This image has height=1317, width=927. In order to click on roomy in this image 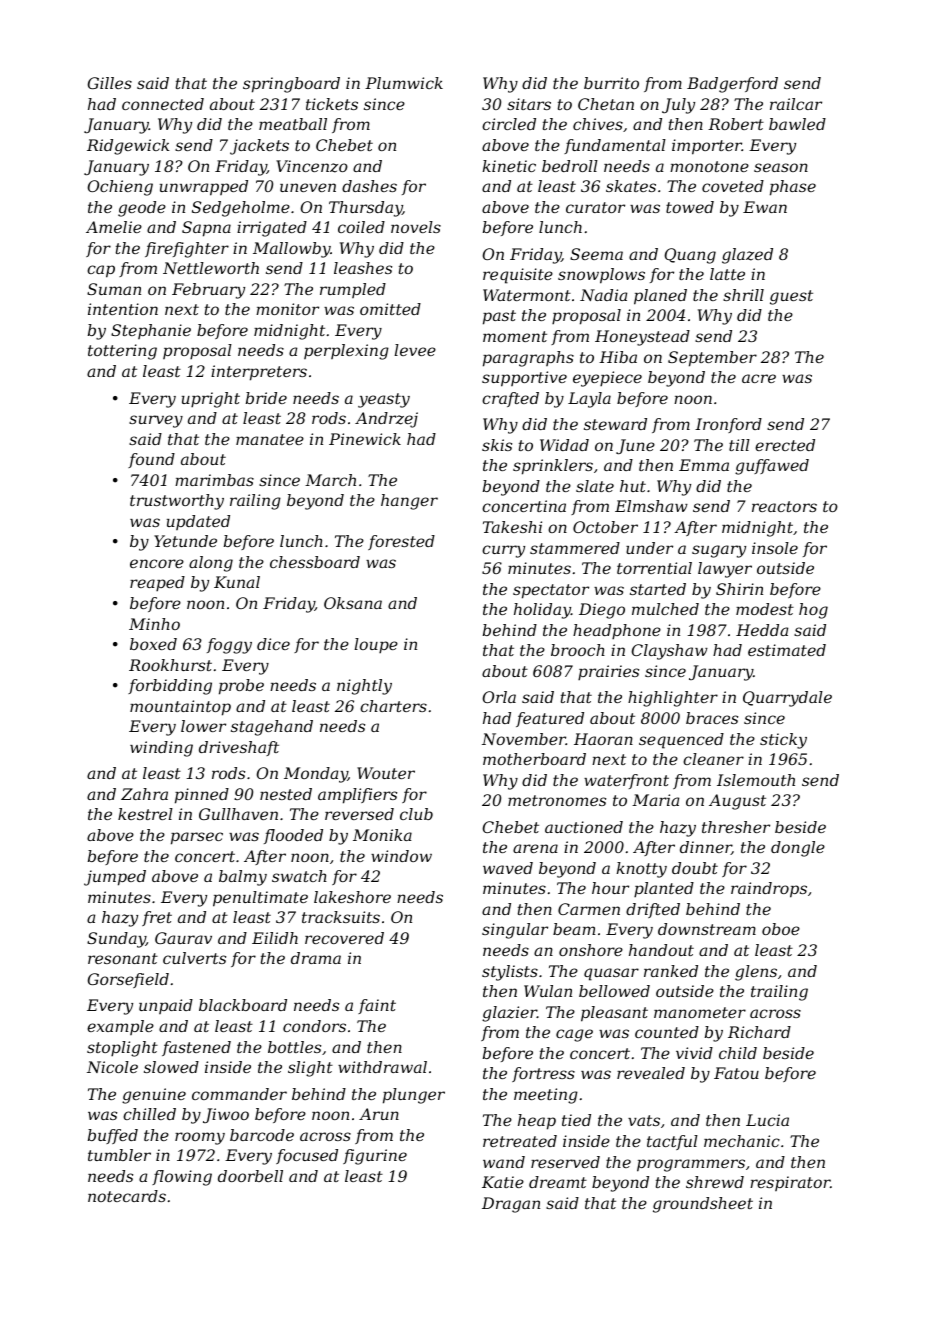, I will do `click(200, 1138)`.
